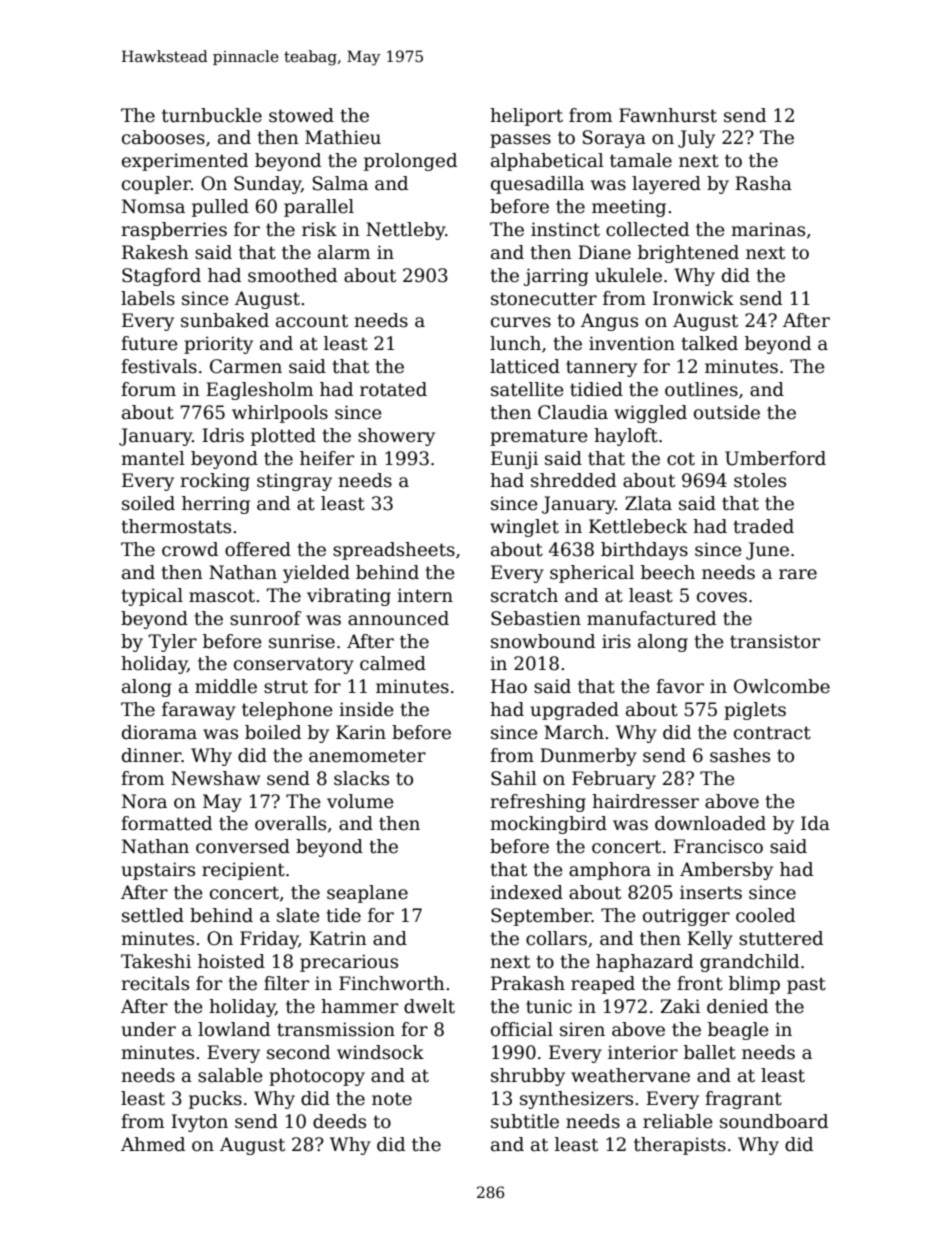  What do you see at coordinates (539, 437) in the screenshot?
I see `premature` at bounding box center [539, 437].
